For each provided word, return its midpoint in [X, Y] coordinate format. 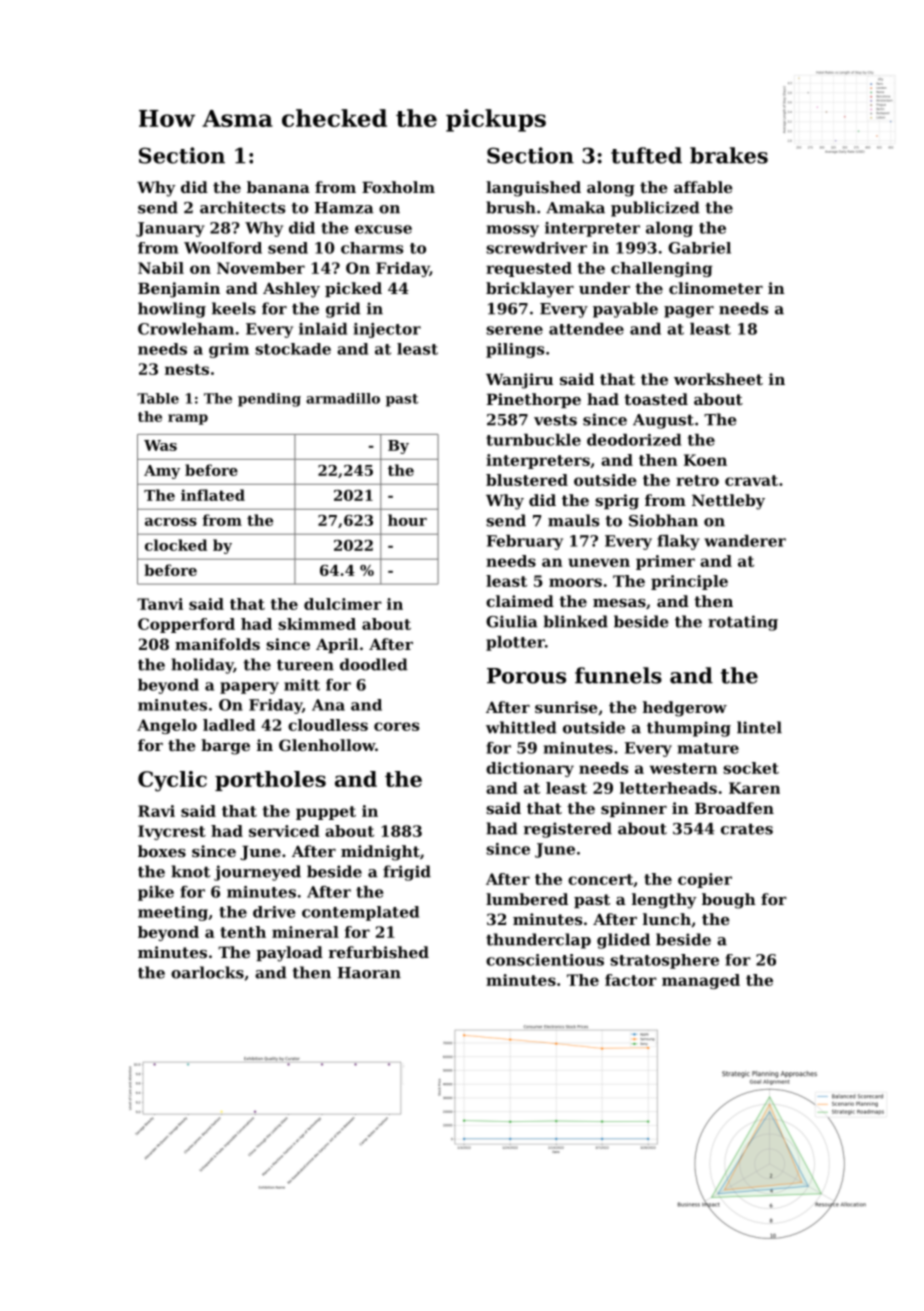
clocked [176, 545]
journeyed [257, 873]
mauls [573, 520]
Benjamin [179, 290]
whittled [521, 727]
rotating [743, 623]
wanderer [745, 541]
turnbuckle [533, 440]
